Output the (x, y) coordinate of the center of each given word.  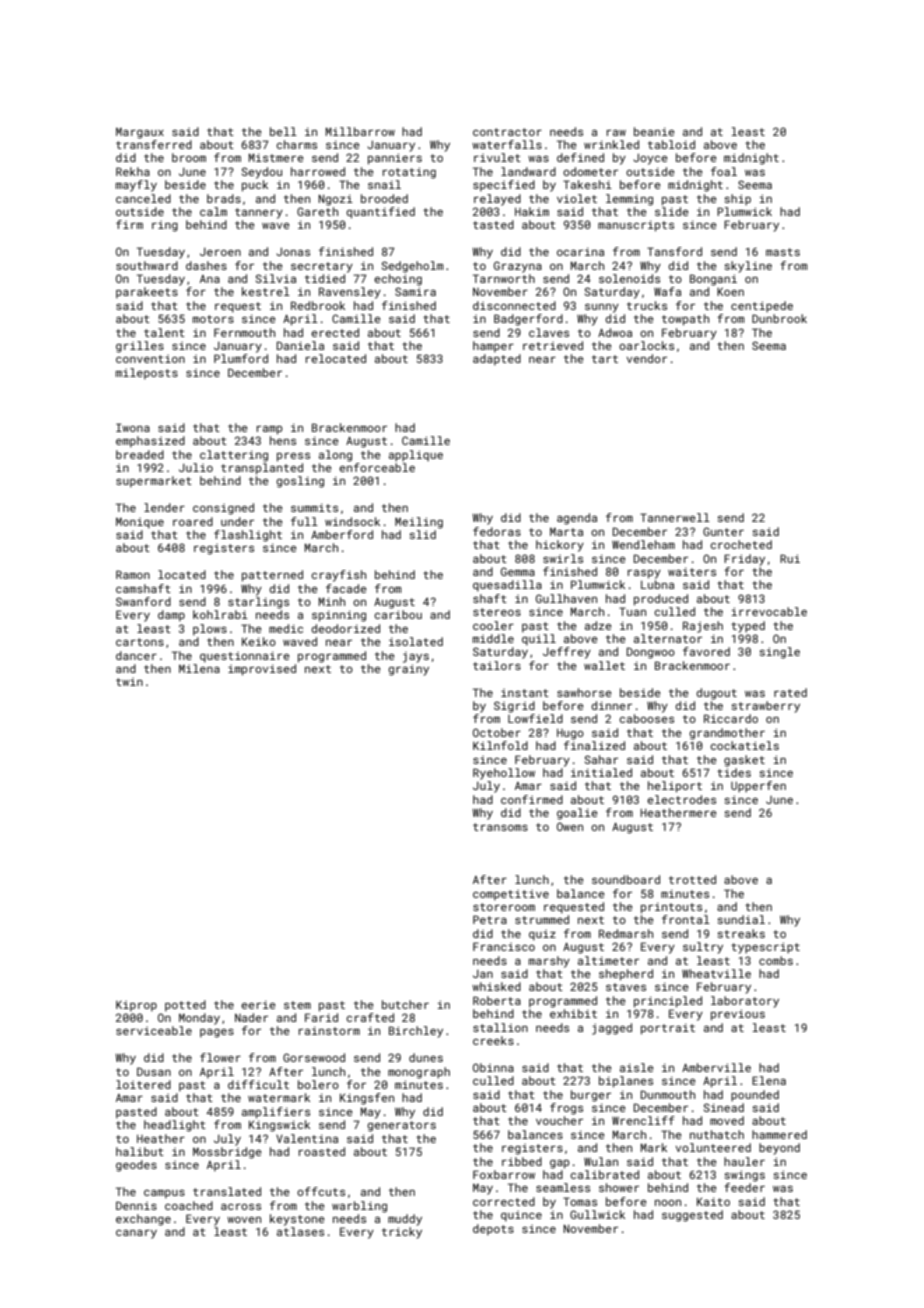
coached (189, 1205)
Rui (790, 558)
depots (493, 1230)
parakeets (147, 293)
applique (416, 456)
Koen (730, 291)
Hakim (532, 211)
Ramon (133, 574)
